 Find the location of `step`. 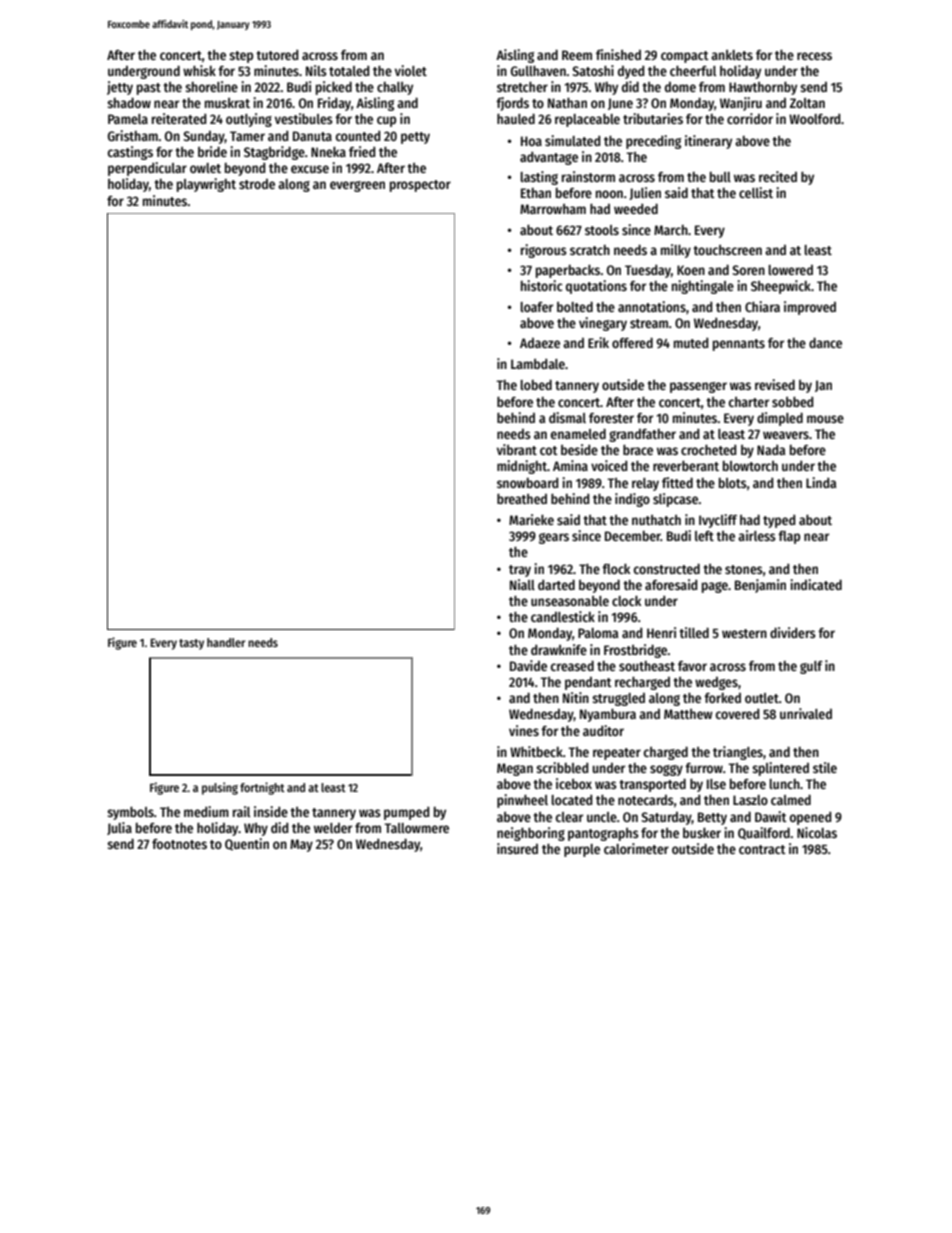

step is located at coordinates (241, 57).
